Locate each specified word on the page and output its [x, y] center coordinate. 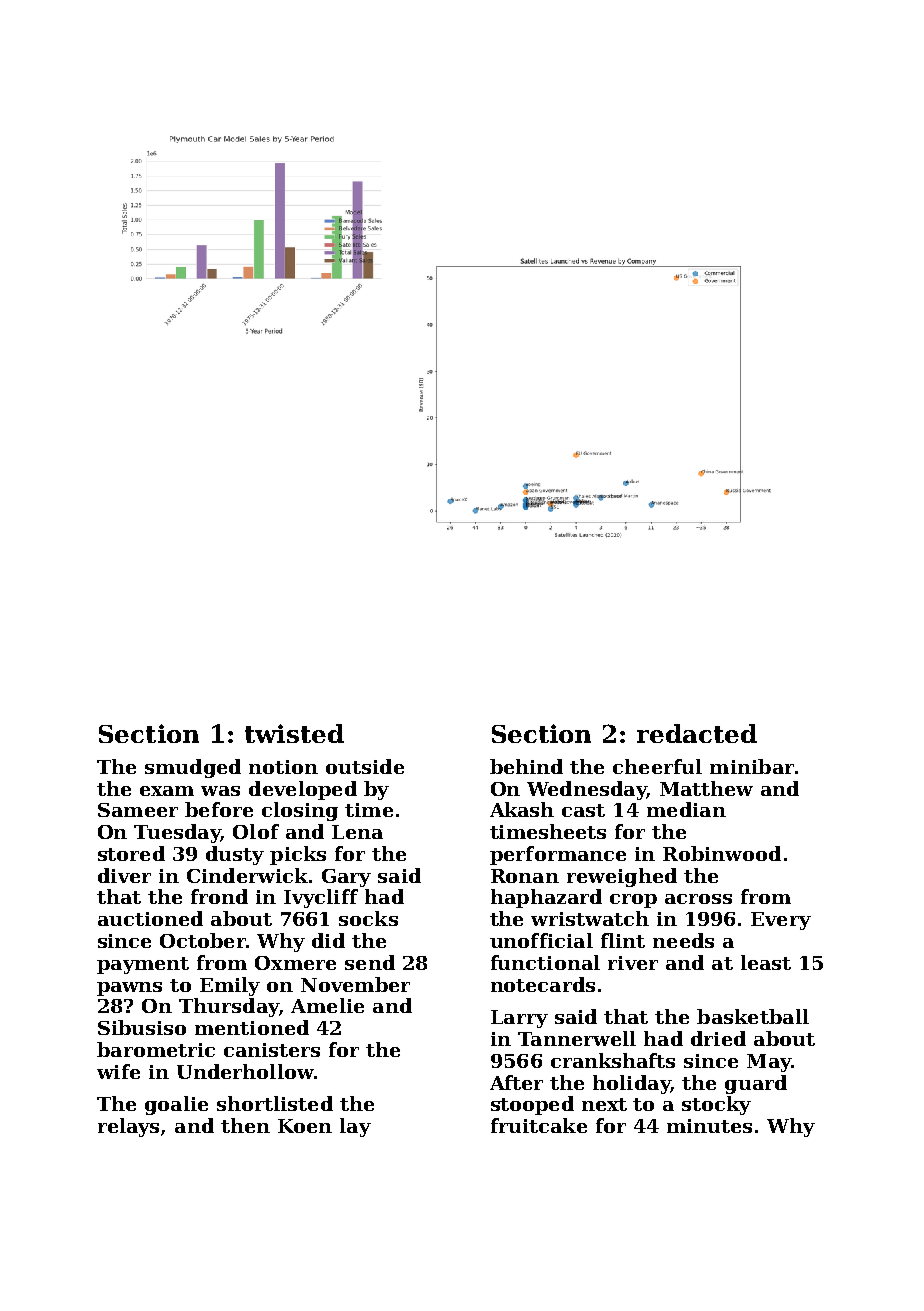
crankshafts [613, 1060]
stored [131, 853]
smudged [193, 768]
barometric [156, 1049]
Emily [230, 986]
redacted [697, 733]
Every [781, 921]
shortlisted [275, 1103]
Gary [346, 878]
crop [633, 901]
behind [526, 766]
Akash [522, 809]
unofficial [541, 940]
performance [558, 855]
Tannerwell [577, 1038]
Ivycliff [321, 898]
